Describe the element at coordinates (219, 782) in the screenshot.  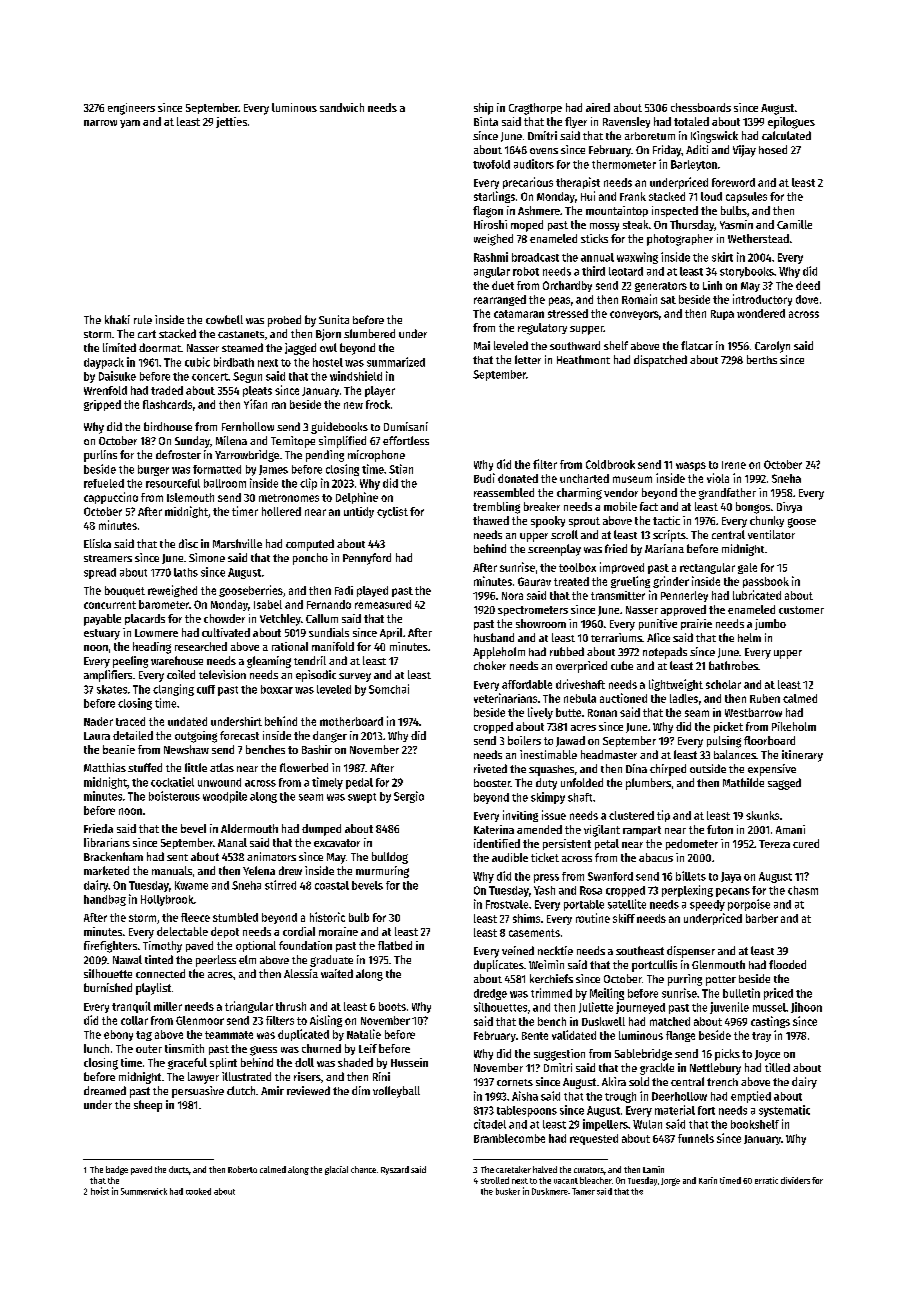
I see `unwound` at that location.
